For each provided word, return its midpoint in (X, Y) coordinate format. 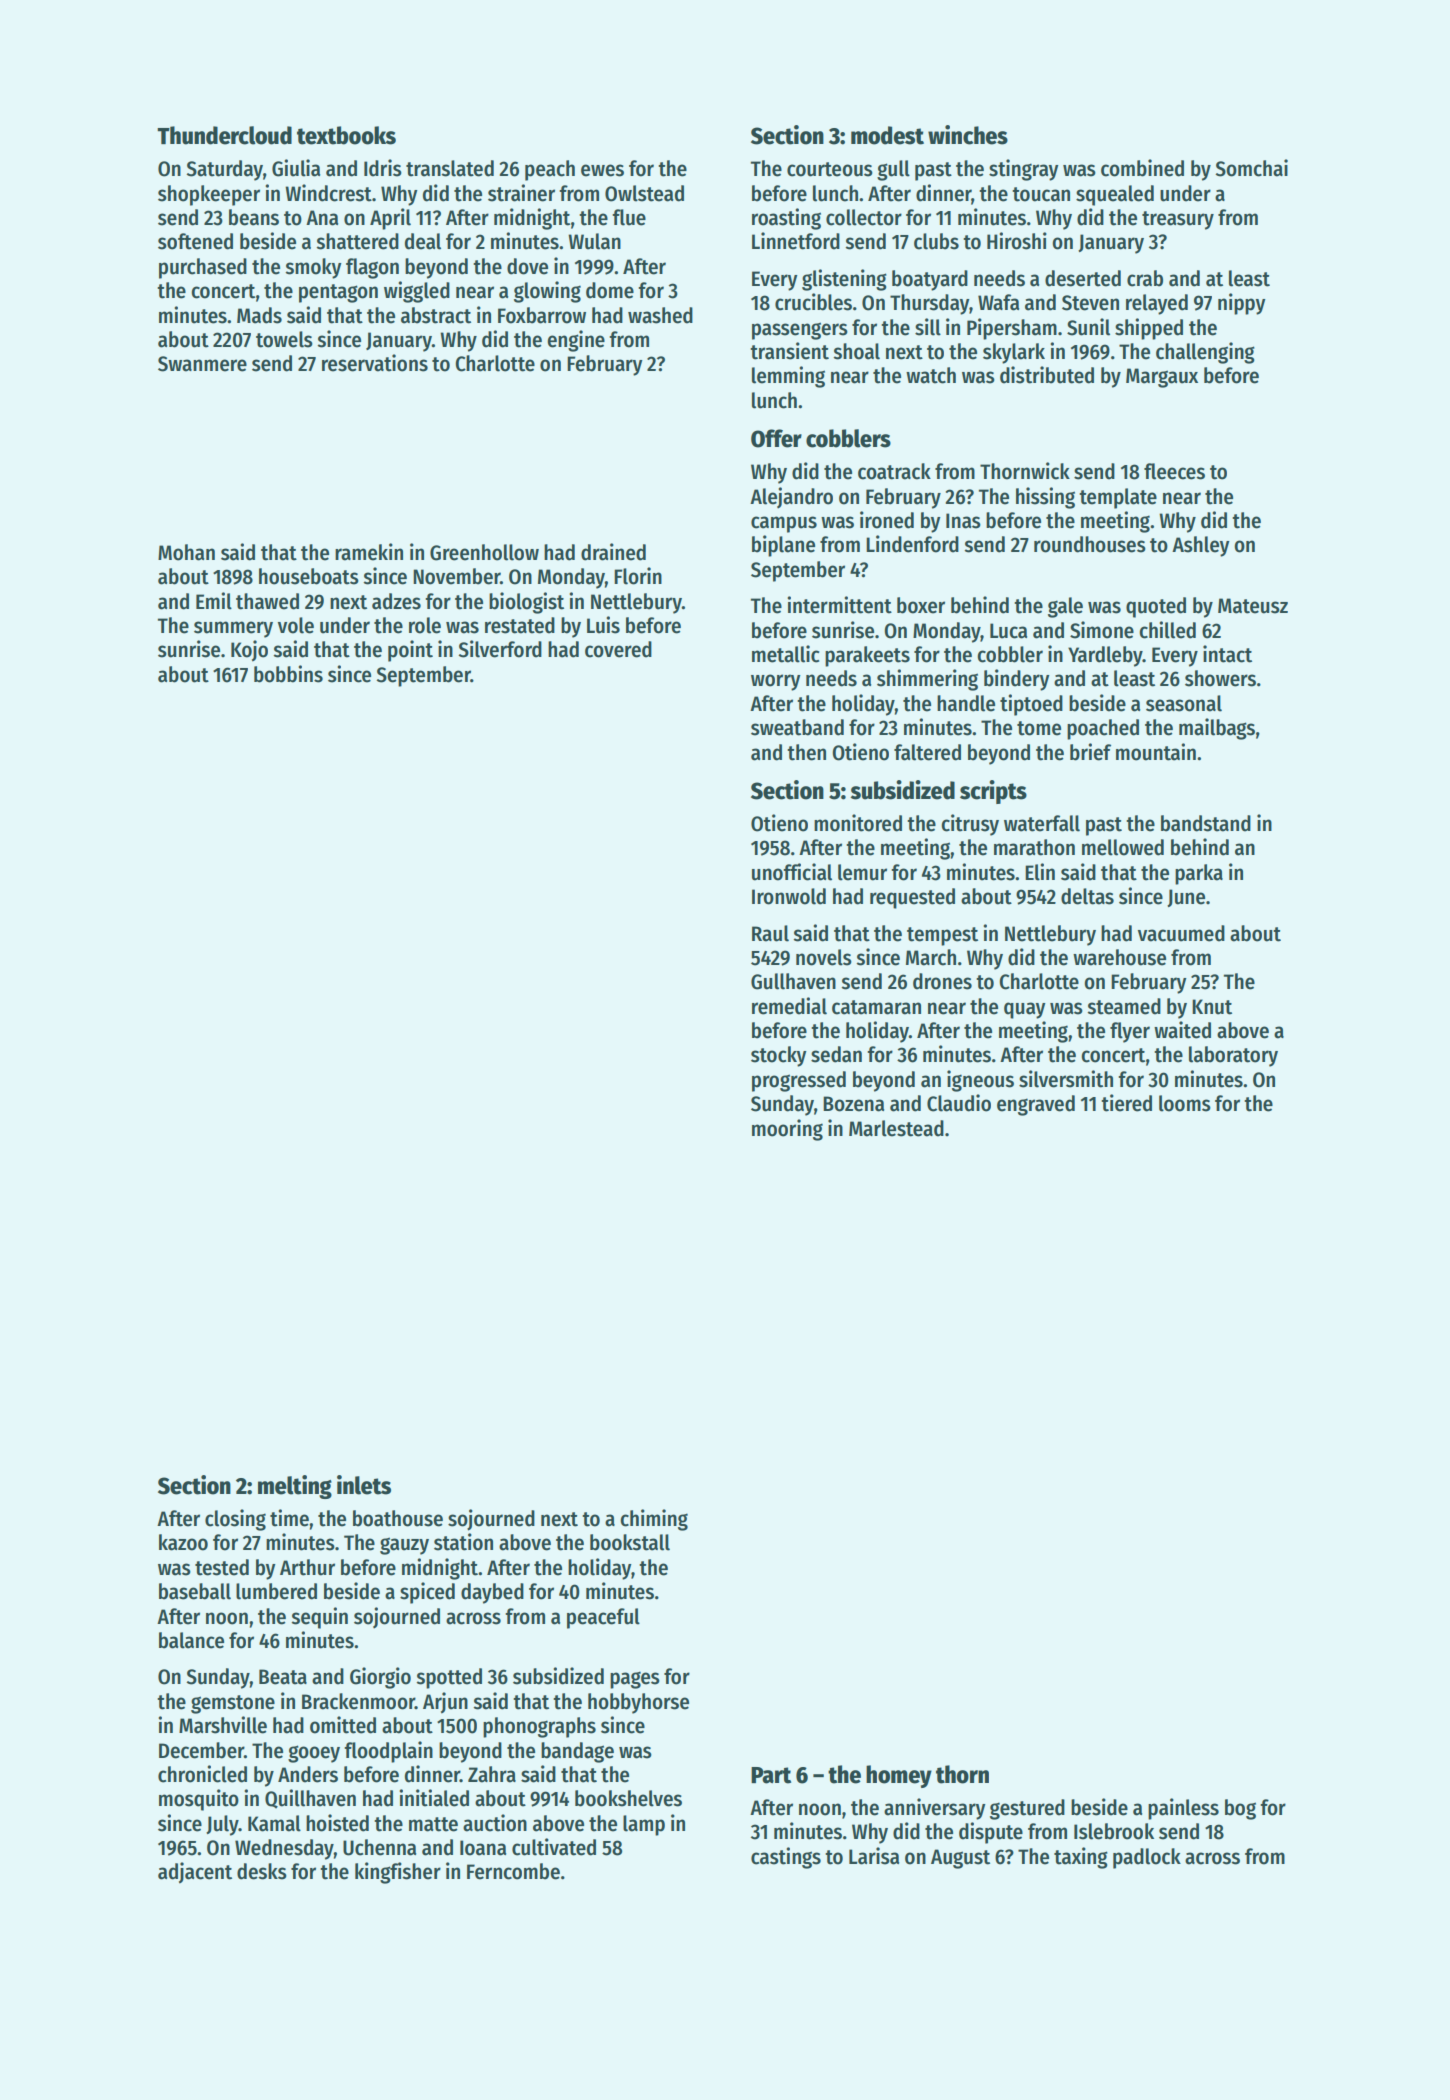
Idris (383, 168)
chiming (654, 1520)
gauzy (404, 1546)
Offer (776, 438)
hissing (1045, 498)
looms (1185, 1103)
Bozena (853, 1104)
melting (295, 1487)
